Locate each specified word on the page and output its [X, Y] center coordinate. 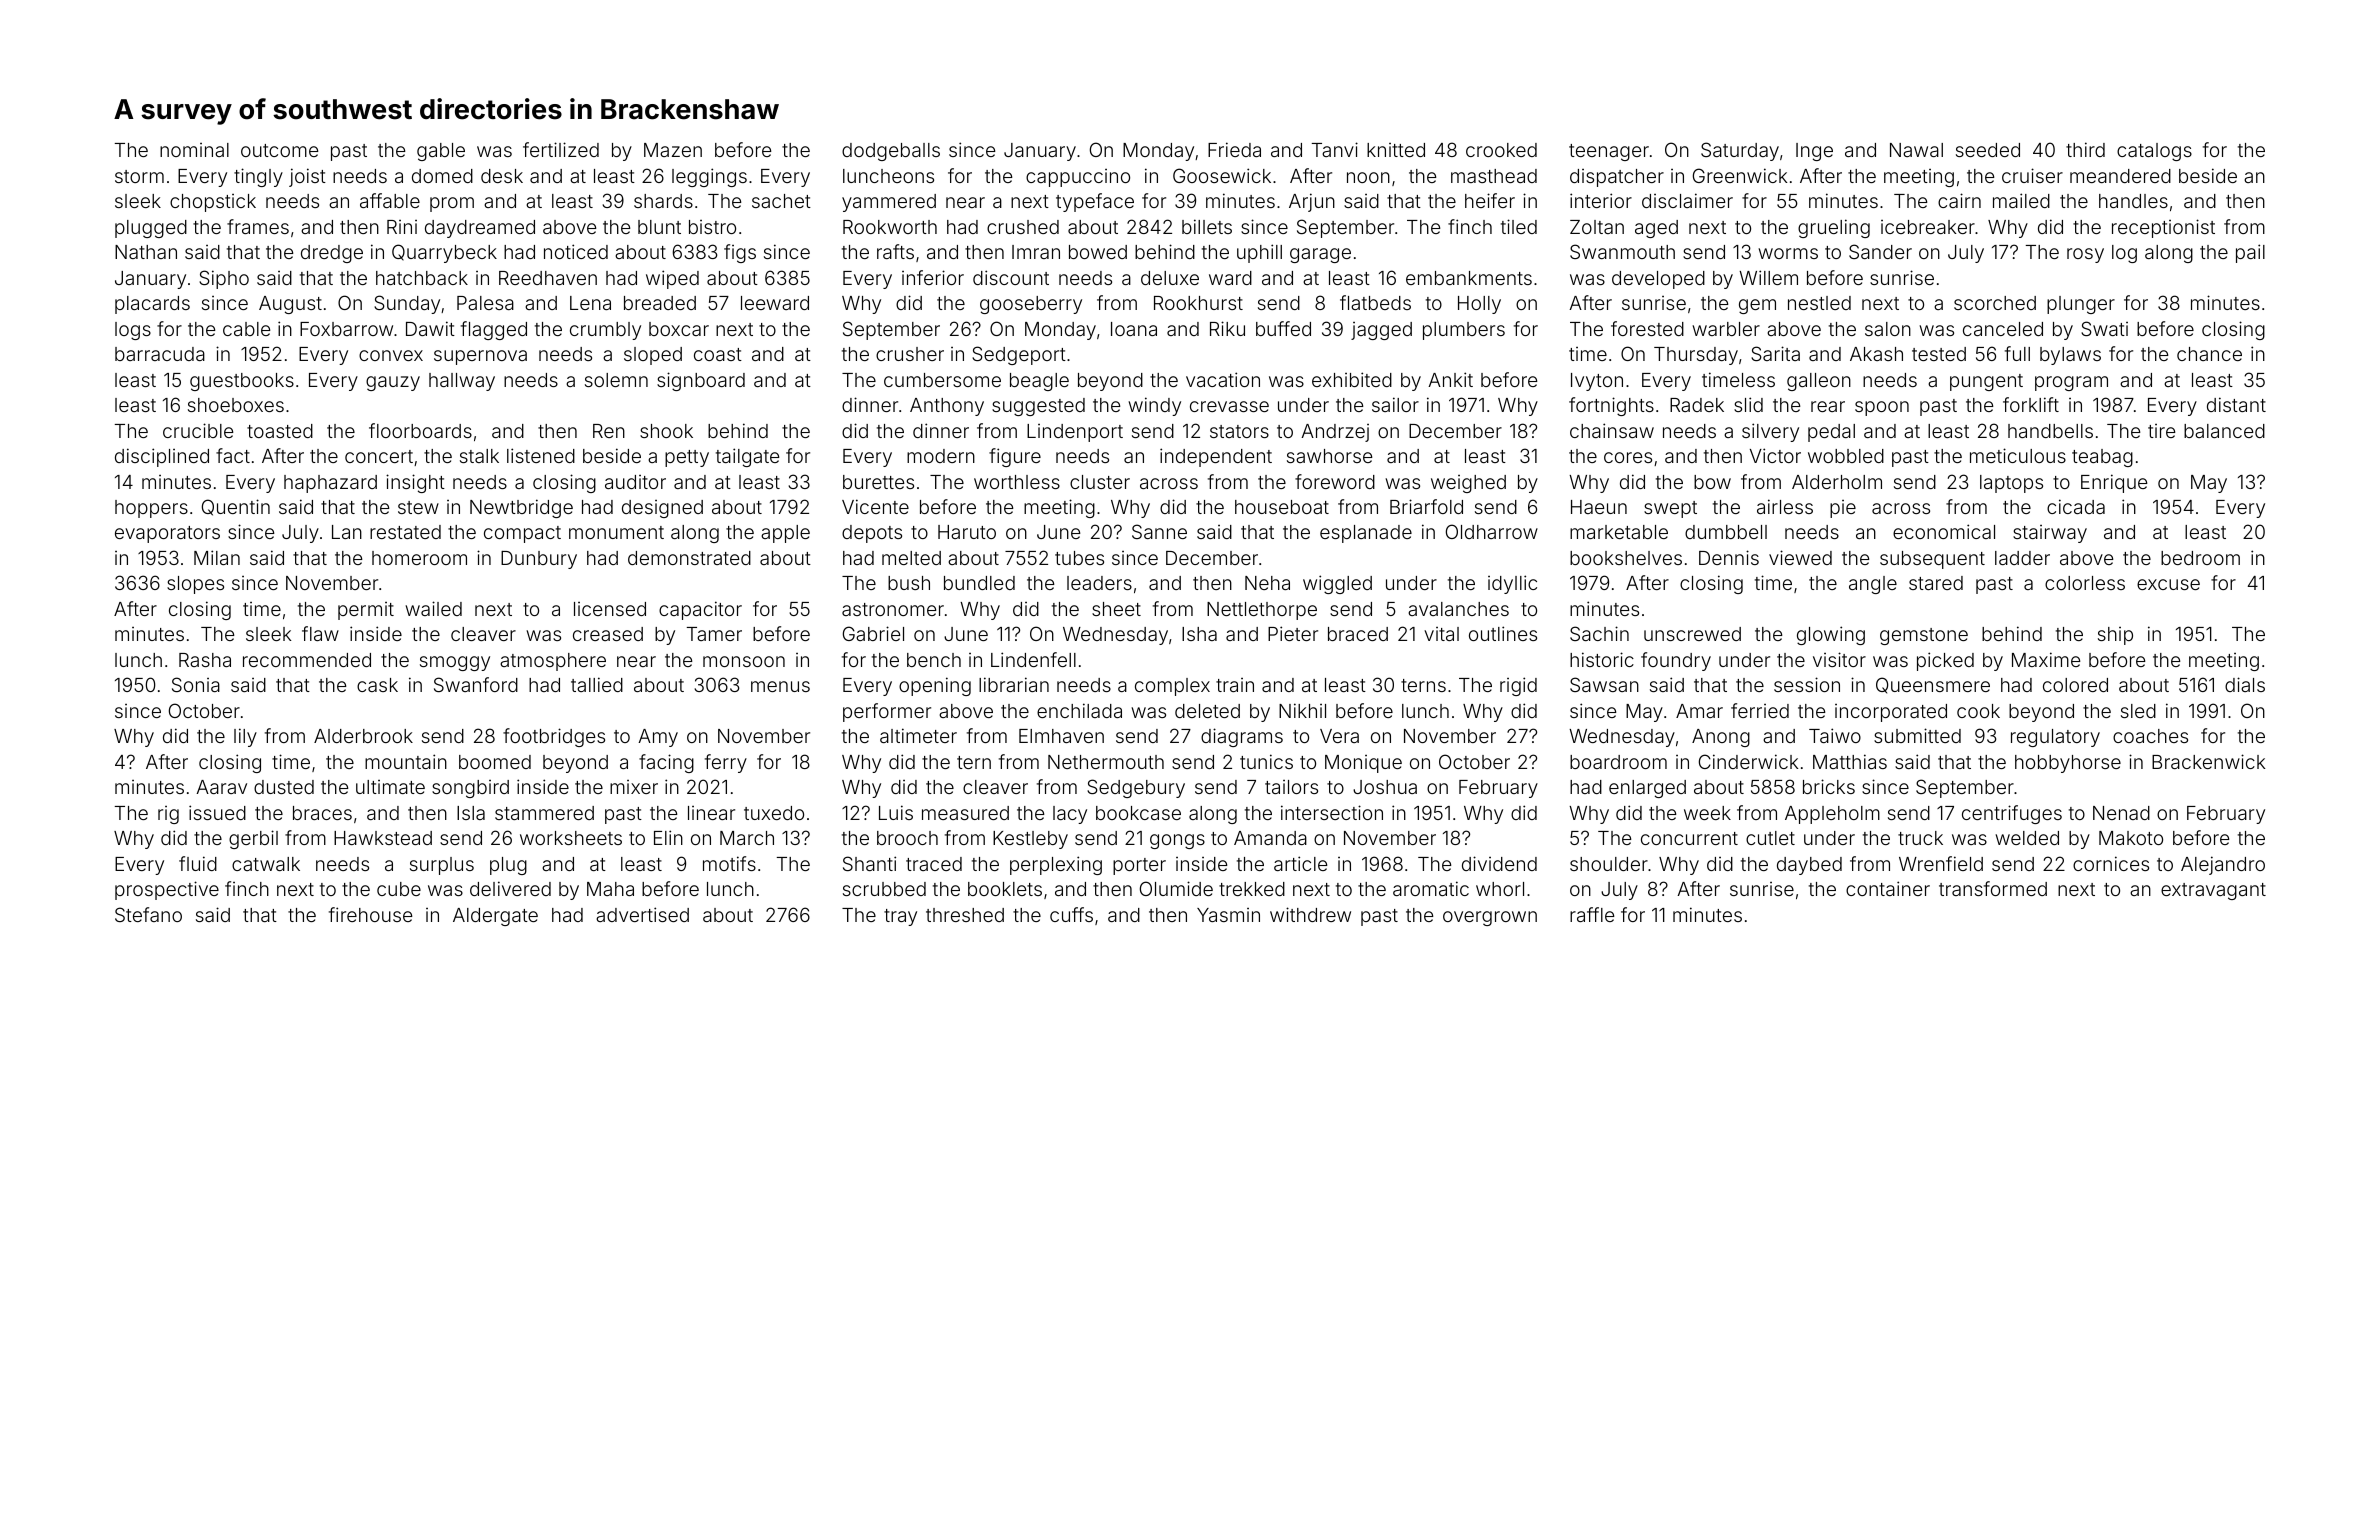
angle [1873, 585]
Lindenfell [1033, 659]
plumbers [1464, 331]
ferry [726, 763]
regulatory [2055, 738]
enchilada [1079, 710]
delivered [510, 888]
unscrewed [1692, 634]
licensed [610, 609]
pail [2250, 253]
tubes [1079, 558]
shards [663, 201]
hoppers [151, 509]
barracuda [160, 354]
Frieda [1234, 149]
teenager [1609, 152]
